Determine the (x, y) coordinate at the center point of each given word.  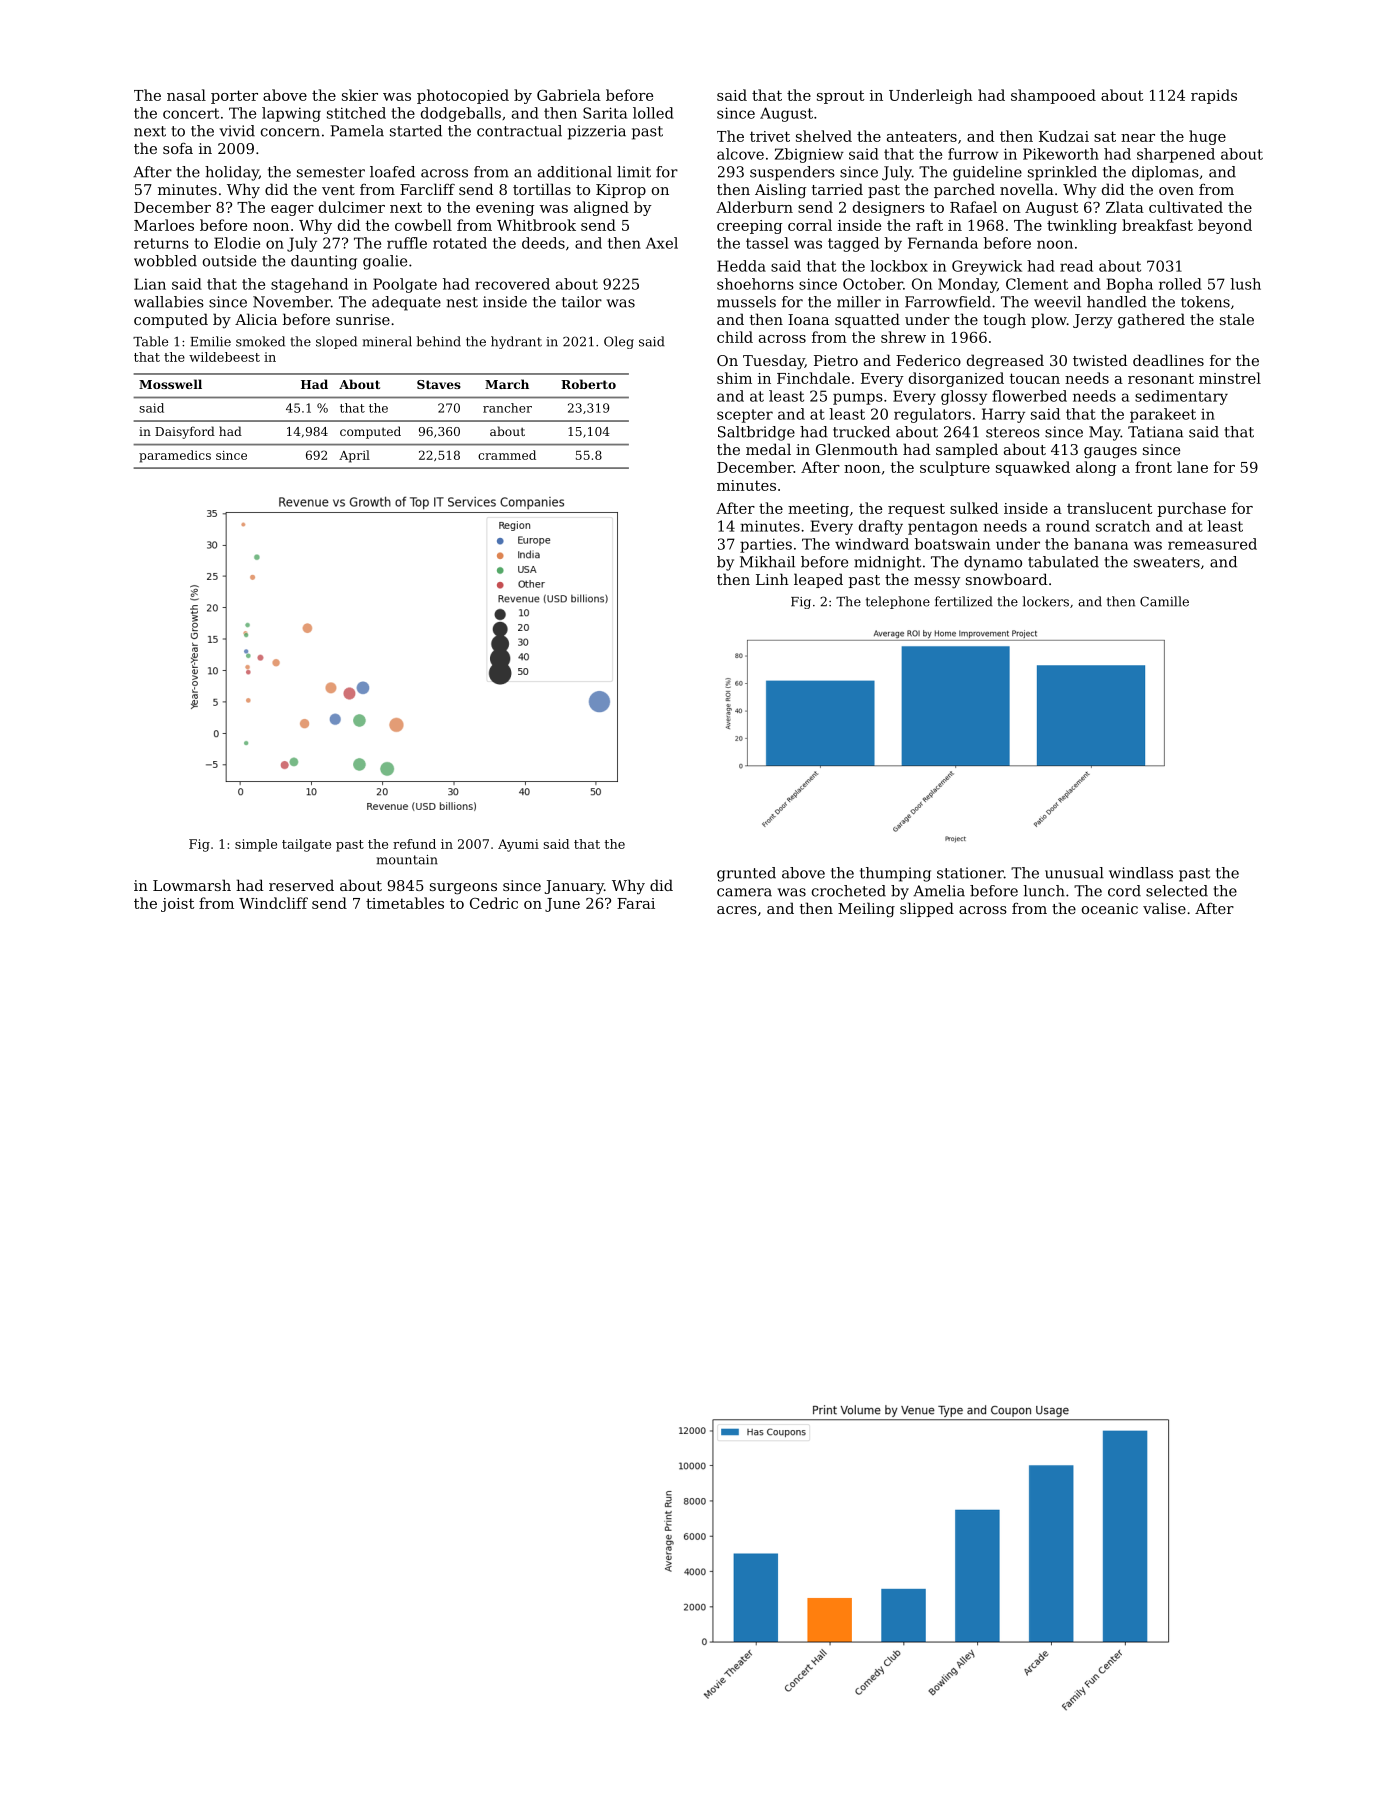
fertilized (964, 601)
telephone (898, 602)
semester (331, 172)
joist (177, 905)
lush (1245, 284)
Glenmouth (857, 449)
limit (634, 172)
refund (414, 844)
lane (1192, 467)
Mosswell (170, 384)
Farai (636, 903)
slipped (927, 909)
